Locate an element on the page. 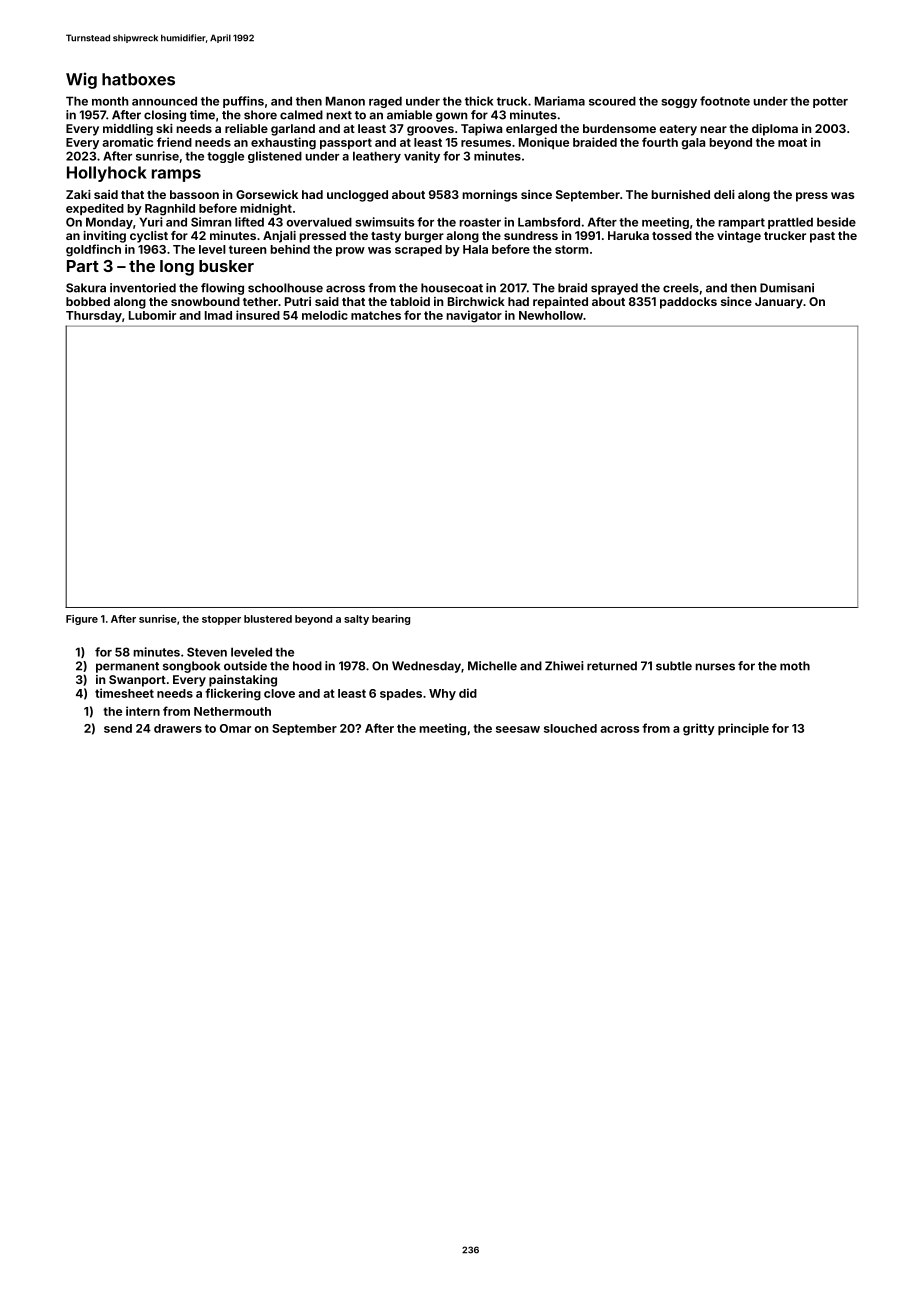 Image resolution: width=924 pixels, height=1308 pixels. insured is located at coordinates (258, 315).
